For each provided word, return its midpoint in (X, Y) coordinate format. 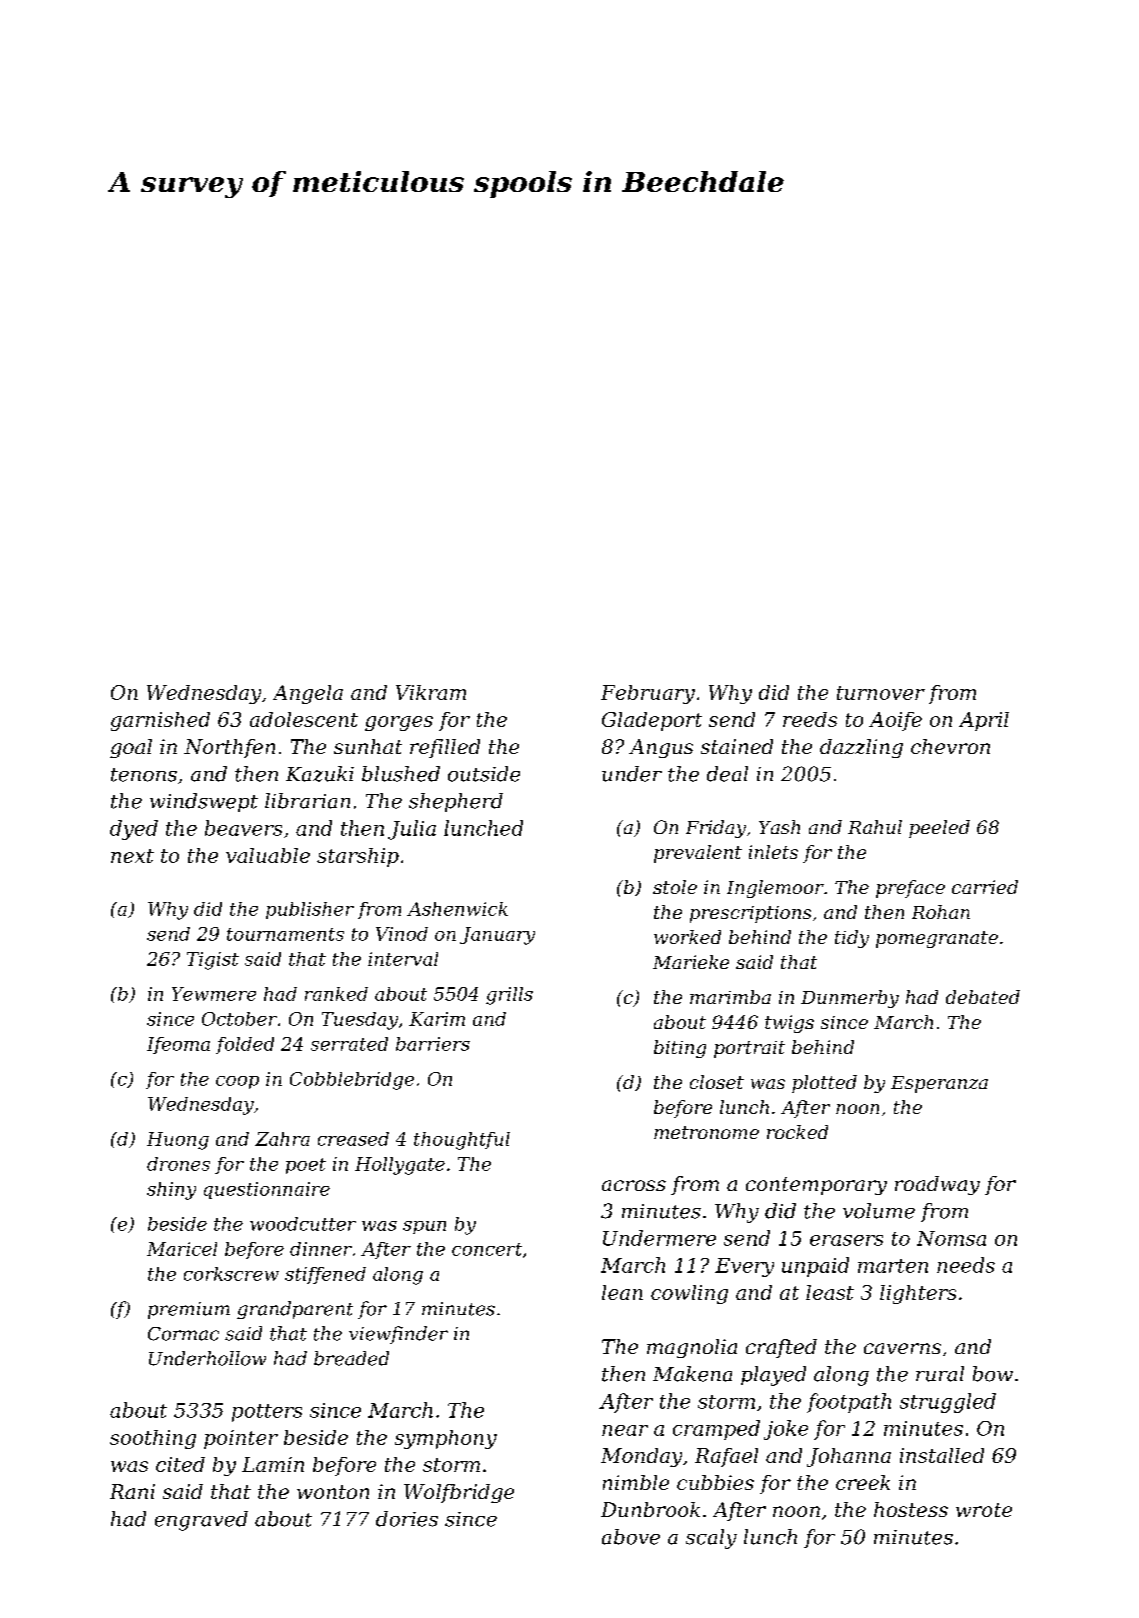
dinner (321, 1249)
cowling (689, 1294)
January (497, 936)
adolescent (304, 719)
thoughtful (462, 1141)
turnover (881, 693)
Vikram (431, 692)
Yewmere (214, 994)
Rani (132, 1491)
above (631, 1537)
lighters (918, 1294)
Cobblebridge (352, 1081)
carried (985, 887)
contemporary (816, 1186)
